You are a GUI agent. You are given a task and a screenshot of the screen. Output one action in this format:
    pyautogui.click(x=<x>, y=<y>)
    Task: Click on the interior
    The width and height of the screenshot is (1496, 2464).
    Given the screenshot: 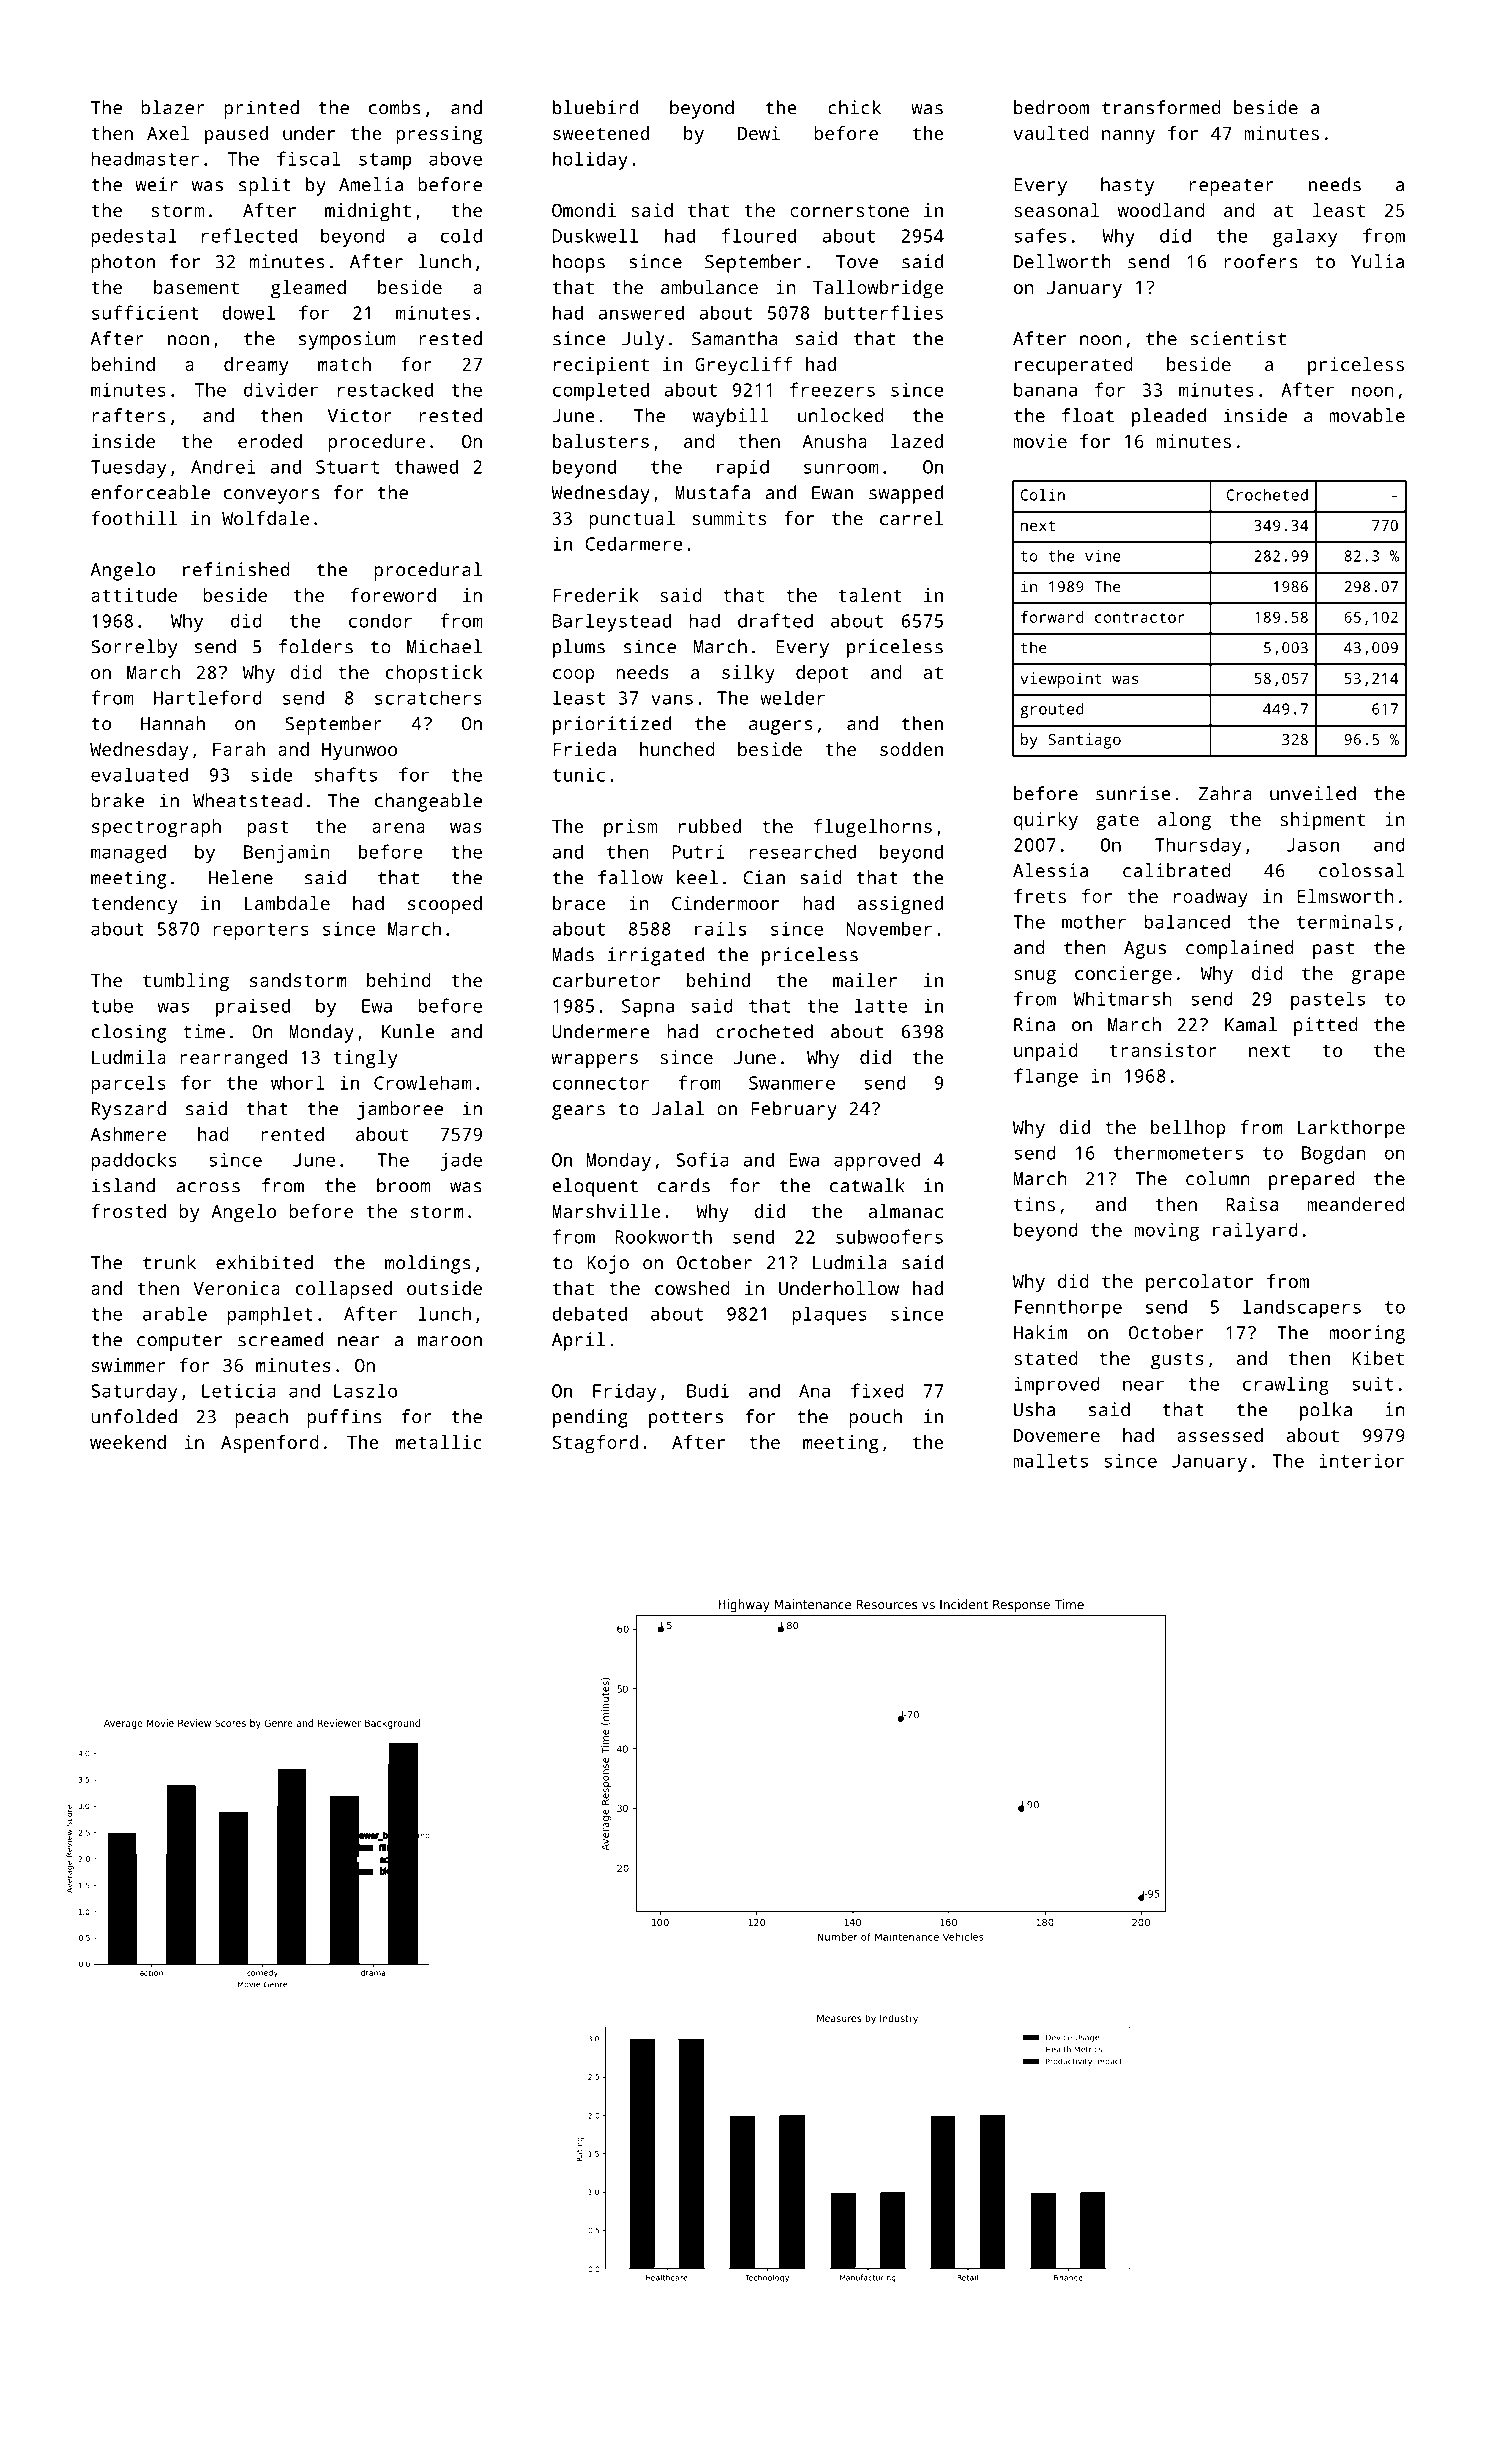 What is the action you would take?
    pyautogui.click(x=1361, y=1460)
